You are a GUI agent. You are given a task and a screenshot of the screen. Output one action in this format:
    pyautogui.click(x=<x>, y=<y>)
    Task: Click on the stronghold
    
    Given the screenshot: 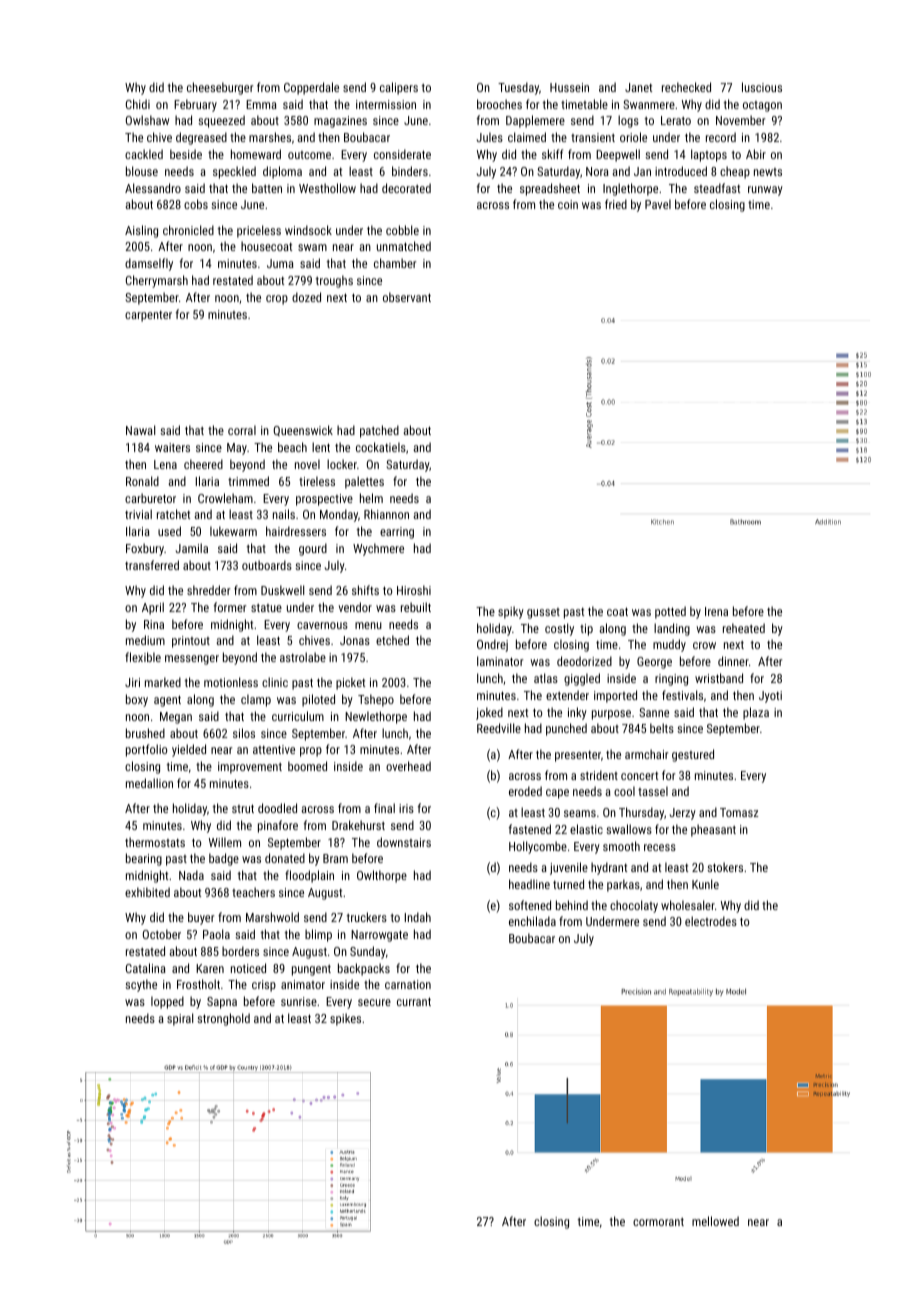 What is the action you would take?
    pyautogui.click(x=223, y=1019)
